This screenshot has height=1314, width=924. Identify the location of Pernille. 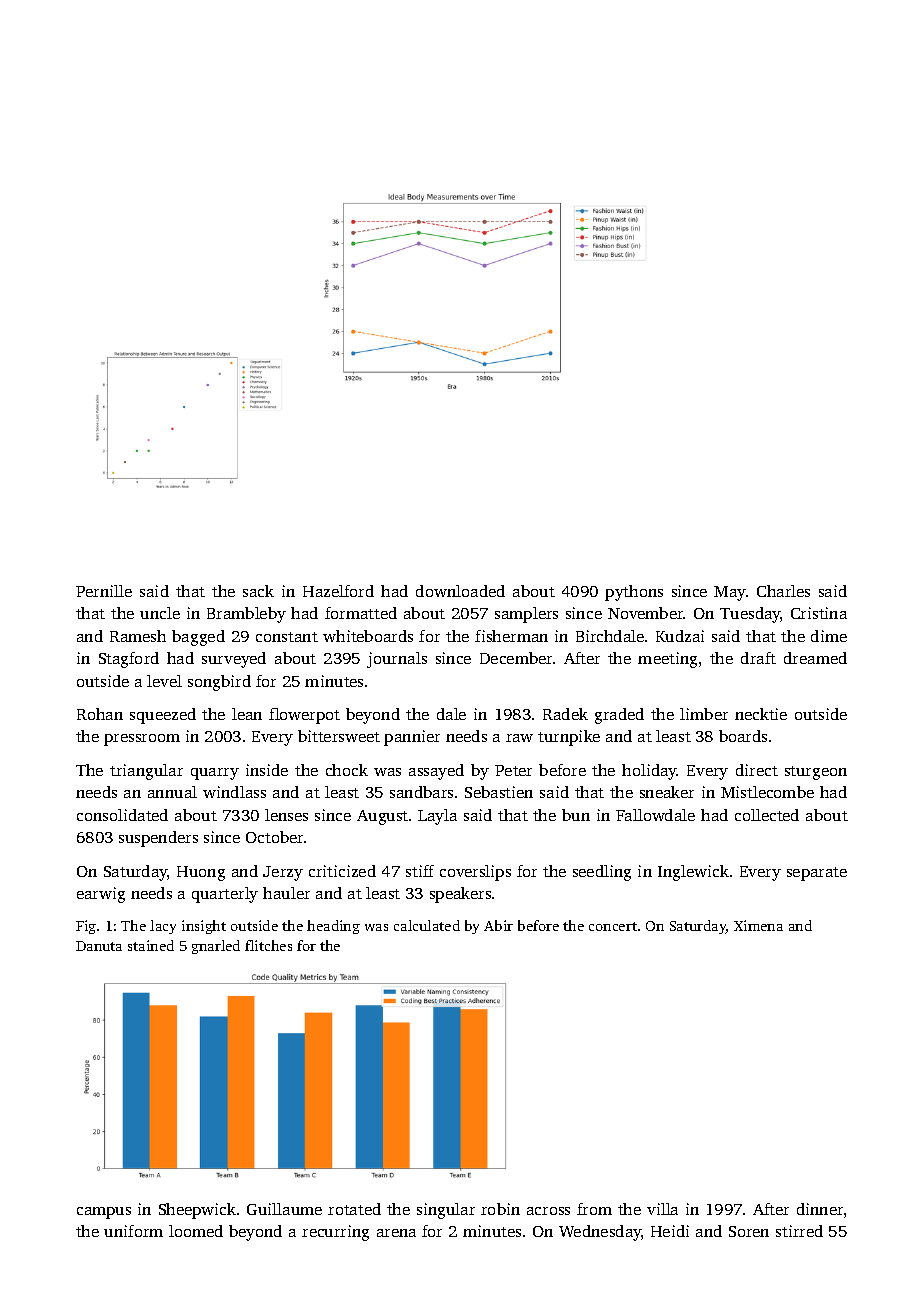
(104, 591).
